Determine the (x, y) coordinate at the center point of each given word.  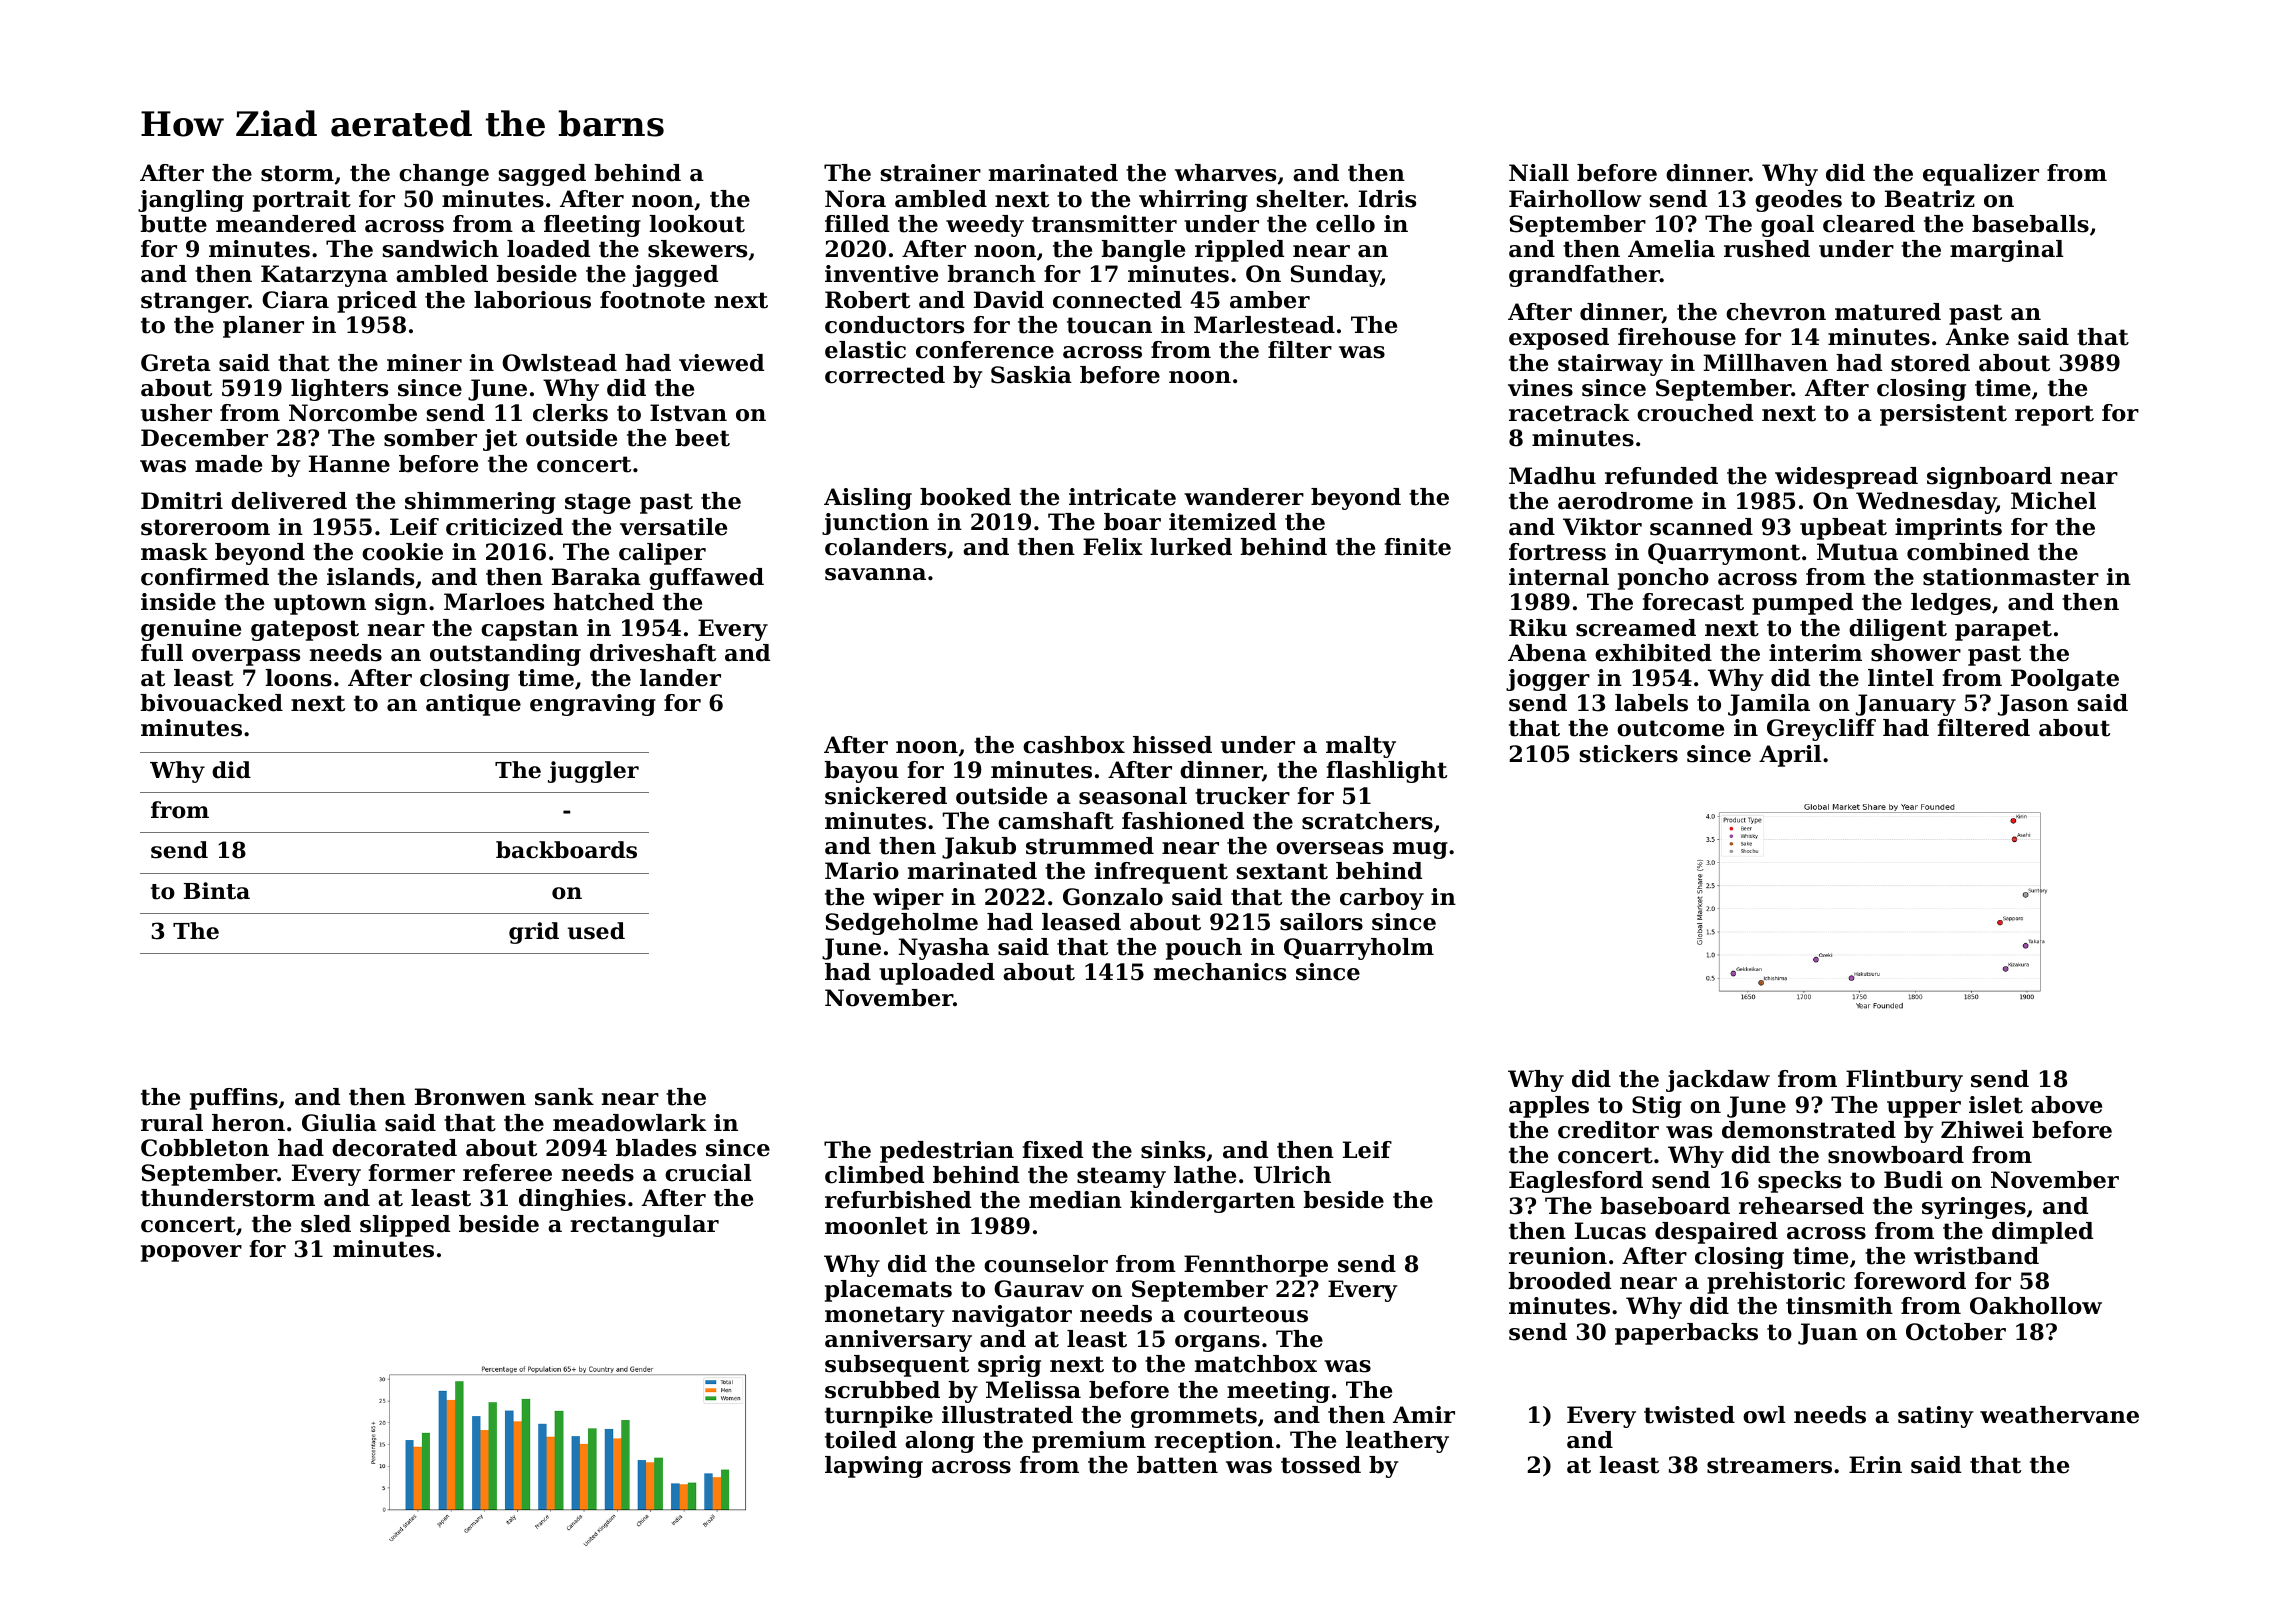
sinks (1173, 1150)
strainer (930, 173)
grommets (1194, 1417)
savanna (875, 574)
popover (191, 1253)
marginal (2007, 251)
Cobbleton (205, 1148)
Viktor (1602, 527)
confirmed (205, 577)
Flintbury (1904, 1081)
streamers (1769, 1465)
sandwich (440, 249)
